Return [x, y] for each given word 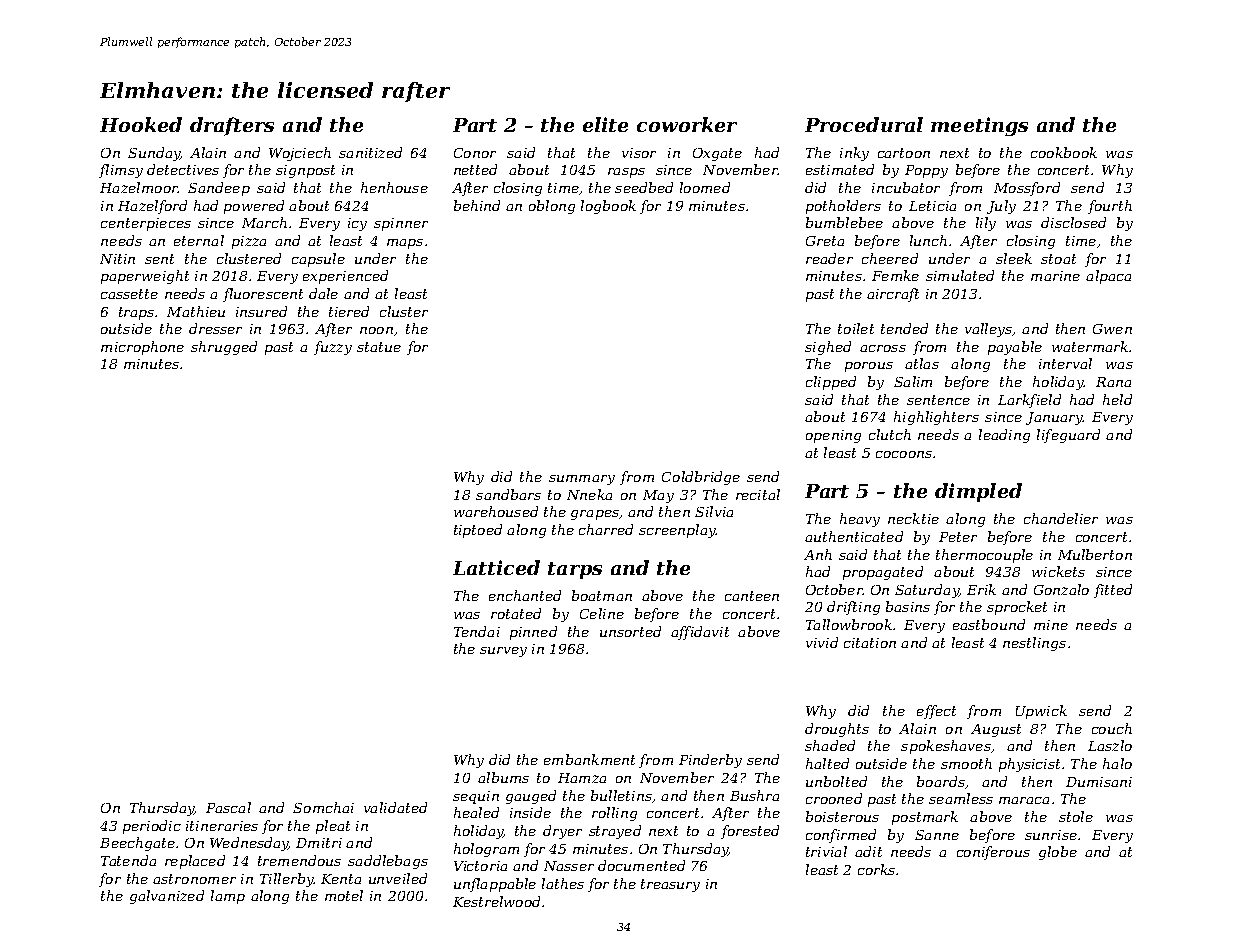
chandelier [1061, 518]
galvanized [167, 897]
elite [605, 124]
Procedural [864, 124]
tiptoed [478, 531]
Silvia [714, 511]
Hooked [141, 124]
